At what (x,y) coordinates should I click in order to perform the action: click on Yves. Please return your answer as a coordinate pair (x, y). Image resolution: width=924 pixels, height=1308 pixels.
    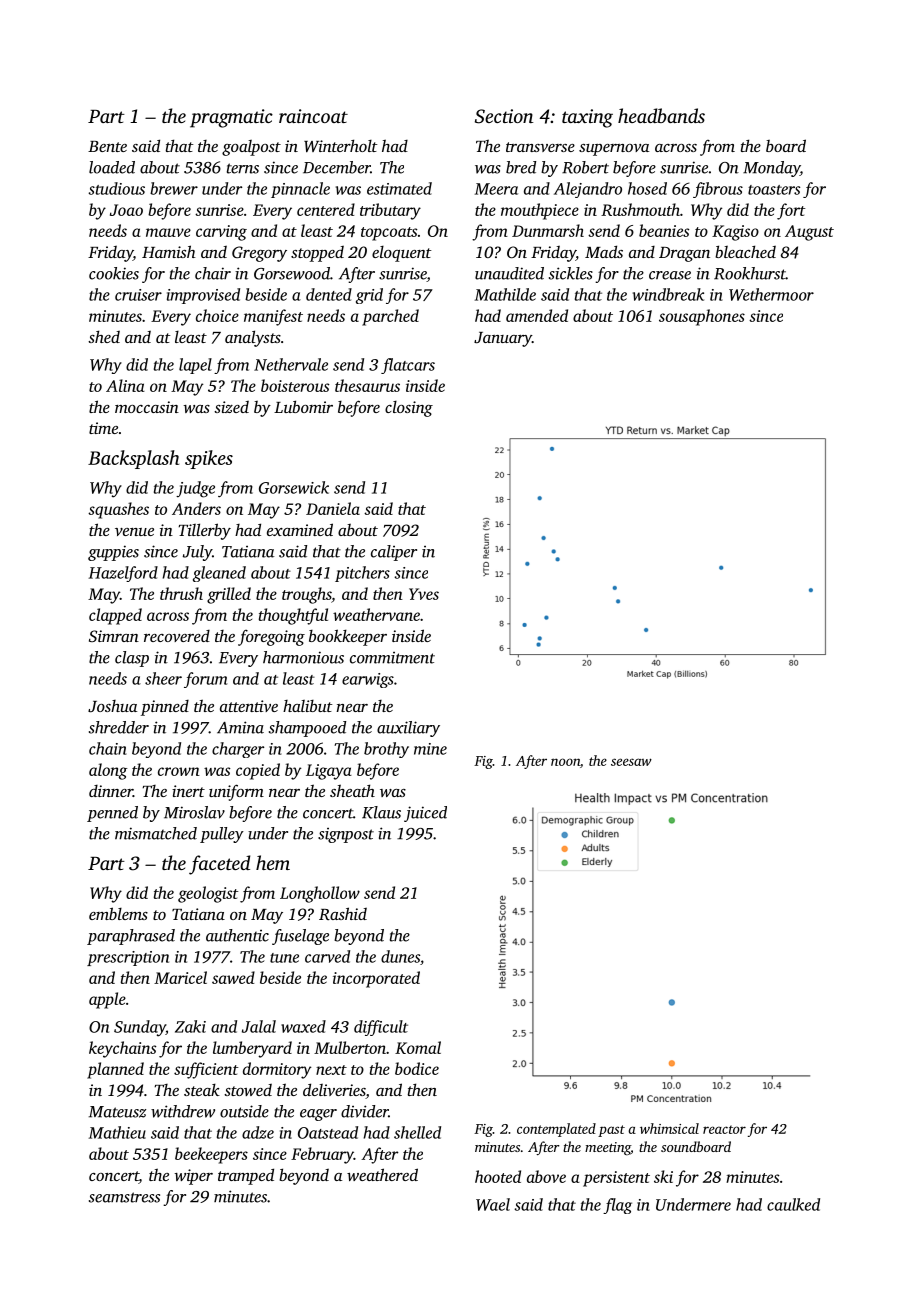
    Looking at the image, I should click on (424, 594).
